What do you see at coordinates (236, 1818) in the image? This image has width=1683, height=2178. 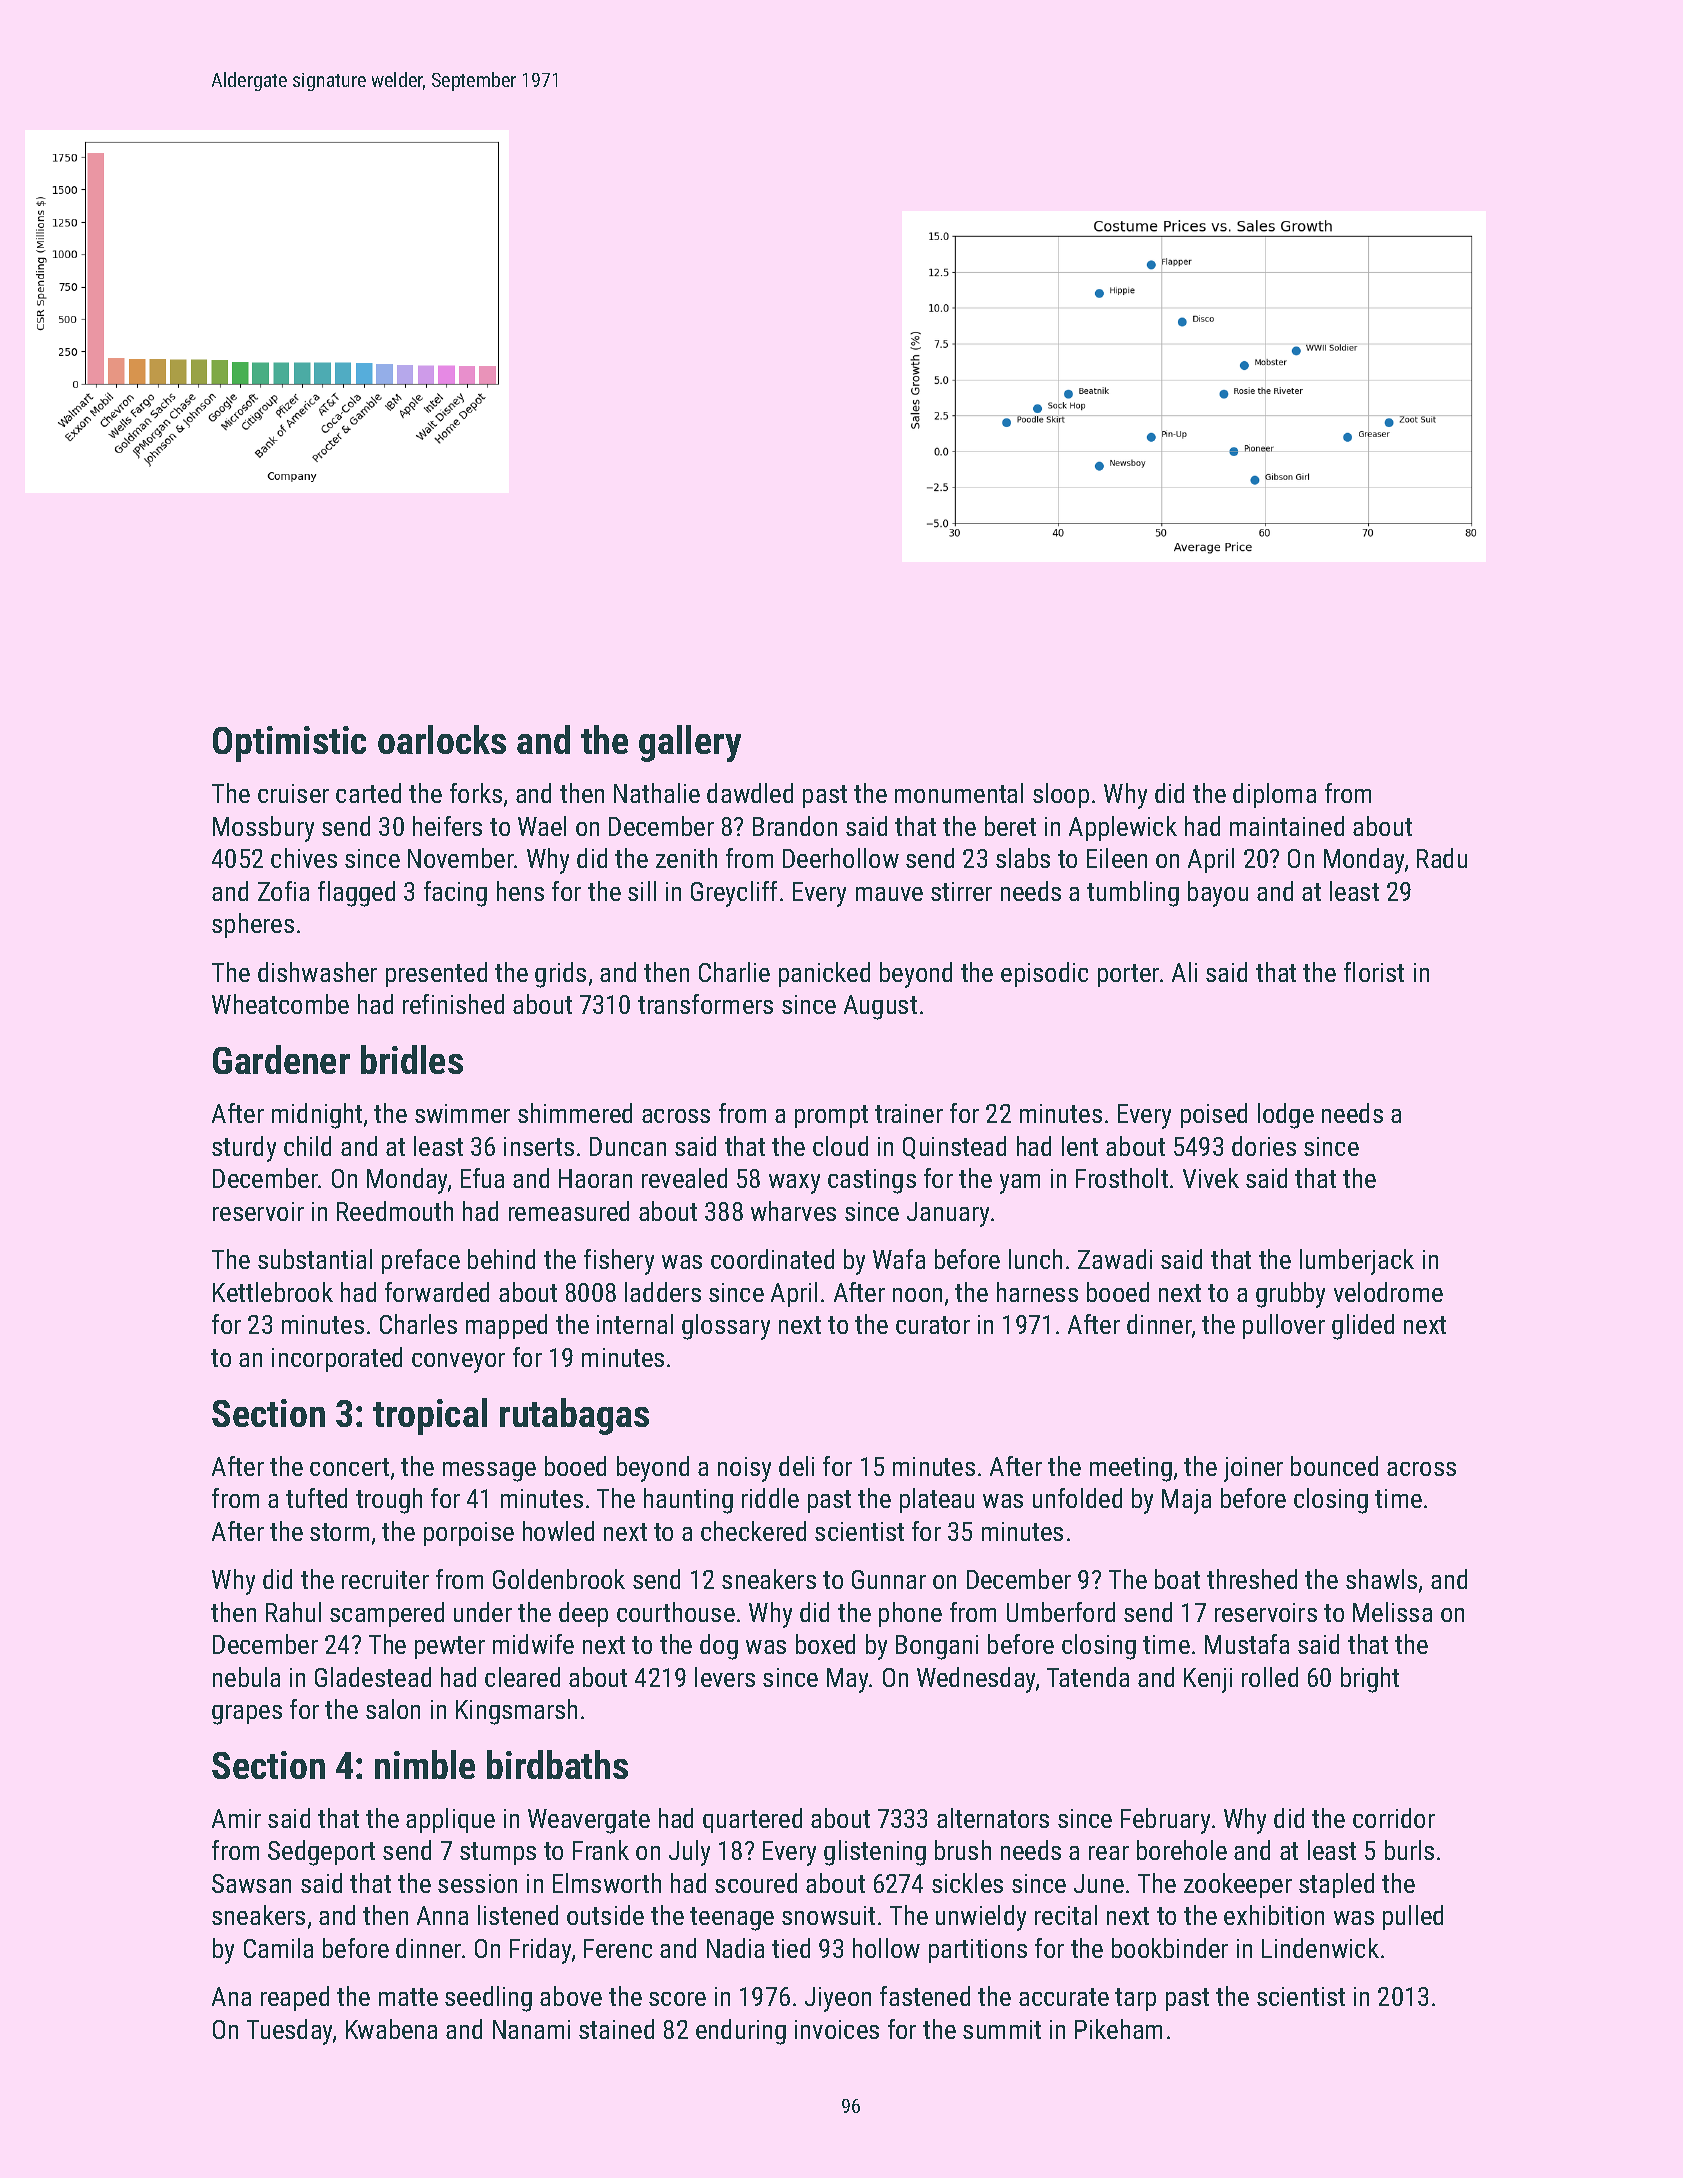 I see `Amir` at bounding box center [236, 1818].
